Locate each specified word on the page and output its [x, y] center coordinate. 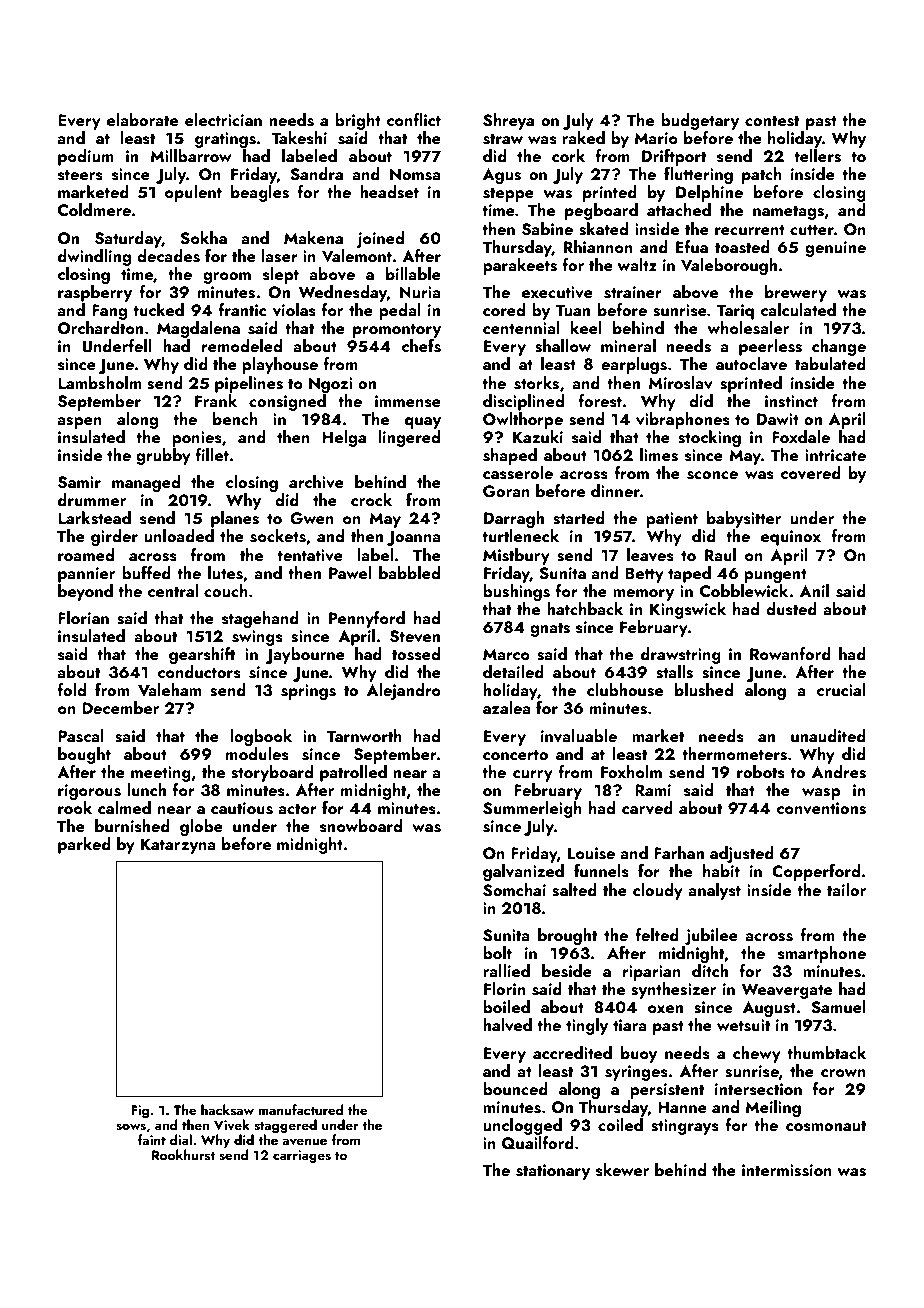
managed [146, 483]
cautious [242, 808]
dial [181, 1139]
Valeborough [729, 266]
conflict [414, 119]
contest [772, 121]
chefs [421, 346]
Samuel [838, 1007]
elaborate [142, 119]
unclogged [522, 1126]
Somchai [514, 890]
